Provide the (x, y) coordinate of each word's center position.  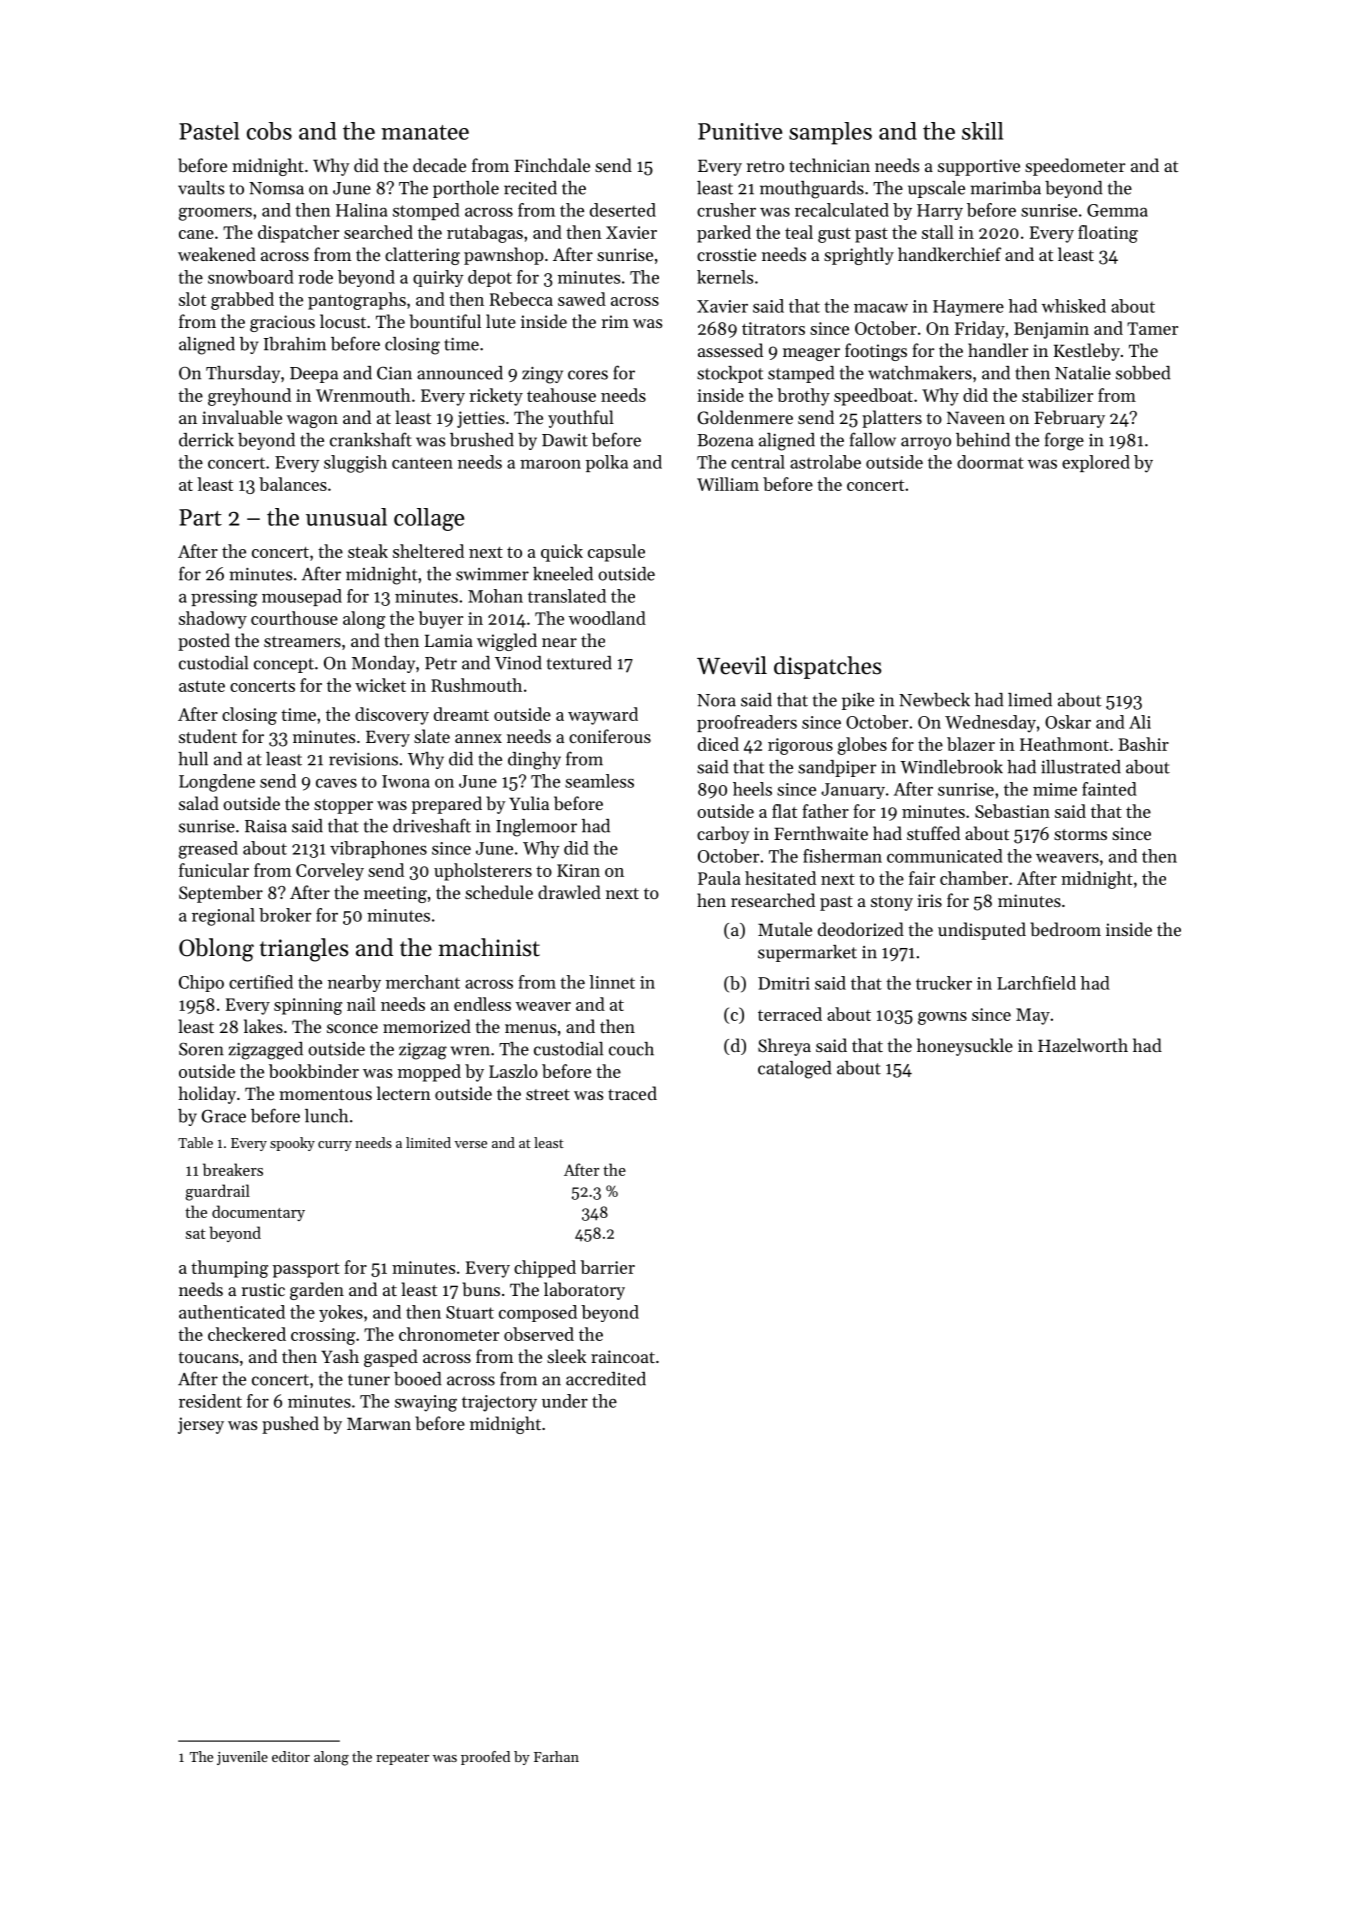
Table (195, 1142)
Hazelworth (1083, 1045)
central (758, 462)
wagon (312, 421)
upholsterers (483, 872)
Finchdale (552, 165)
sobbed (1143, 373)
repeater (402, 1759)
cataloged (794, 1070)
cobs (269, 131)
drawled (569, 892)
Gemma (1117, 210)
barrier (607, 1267)
